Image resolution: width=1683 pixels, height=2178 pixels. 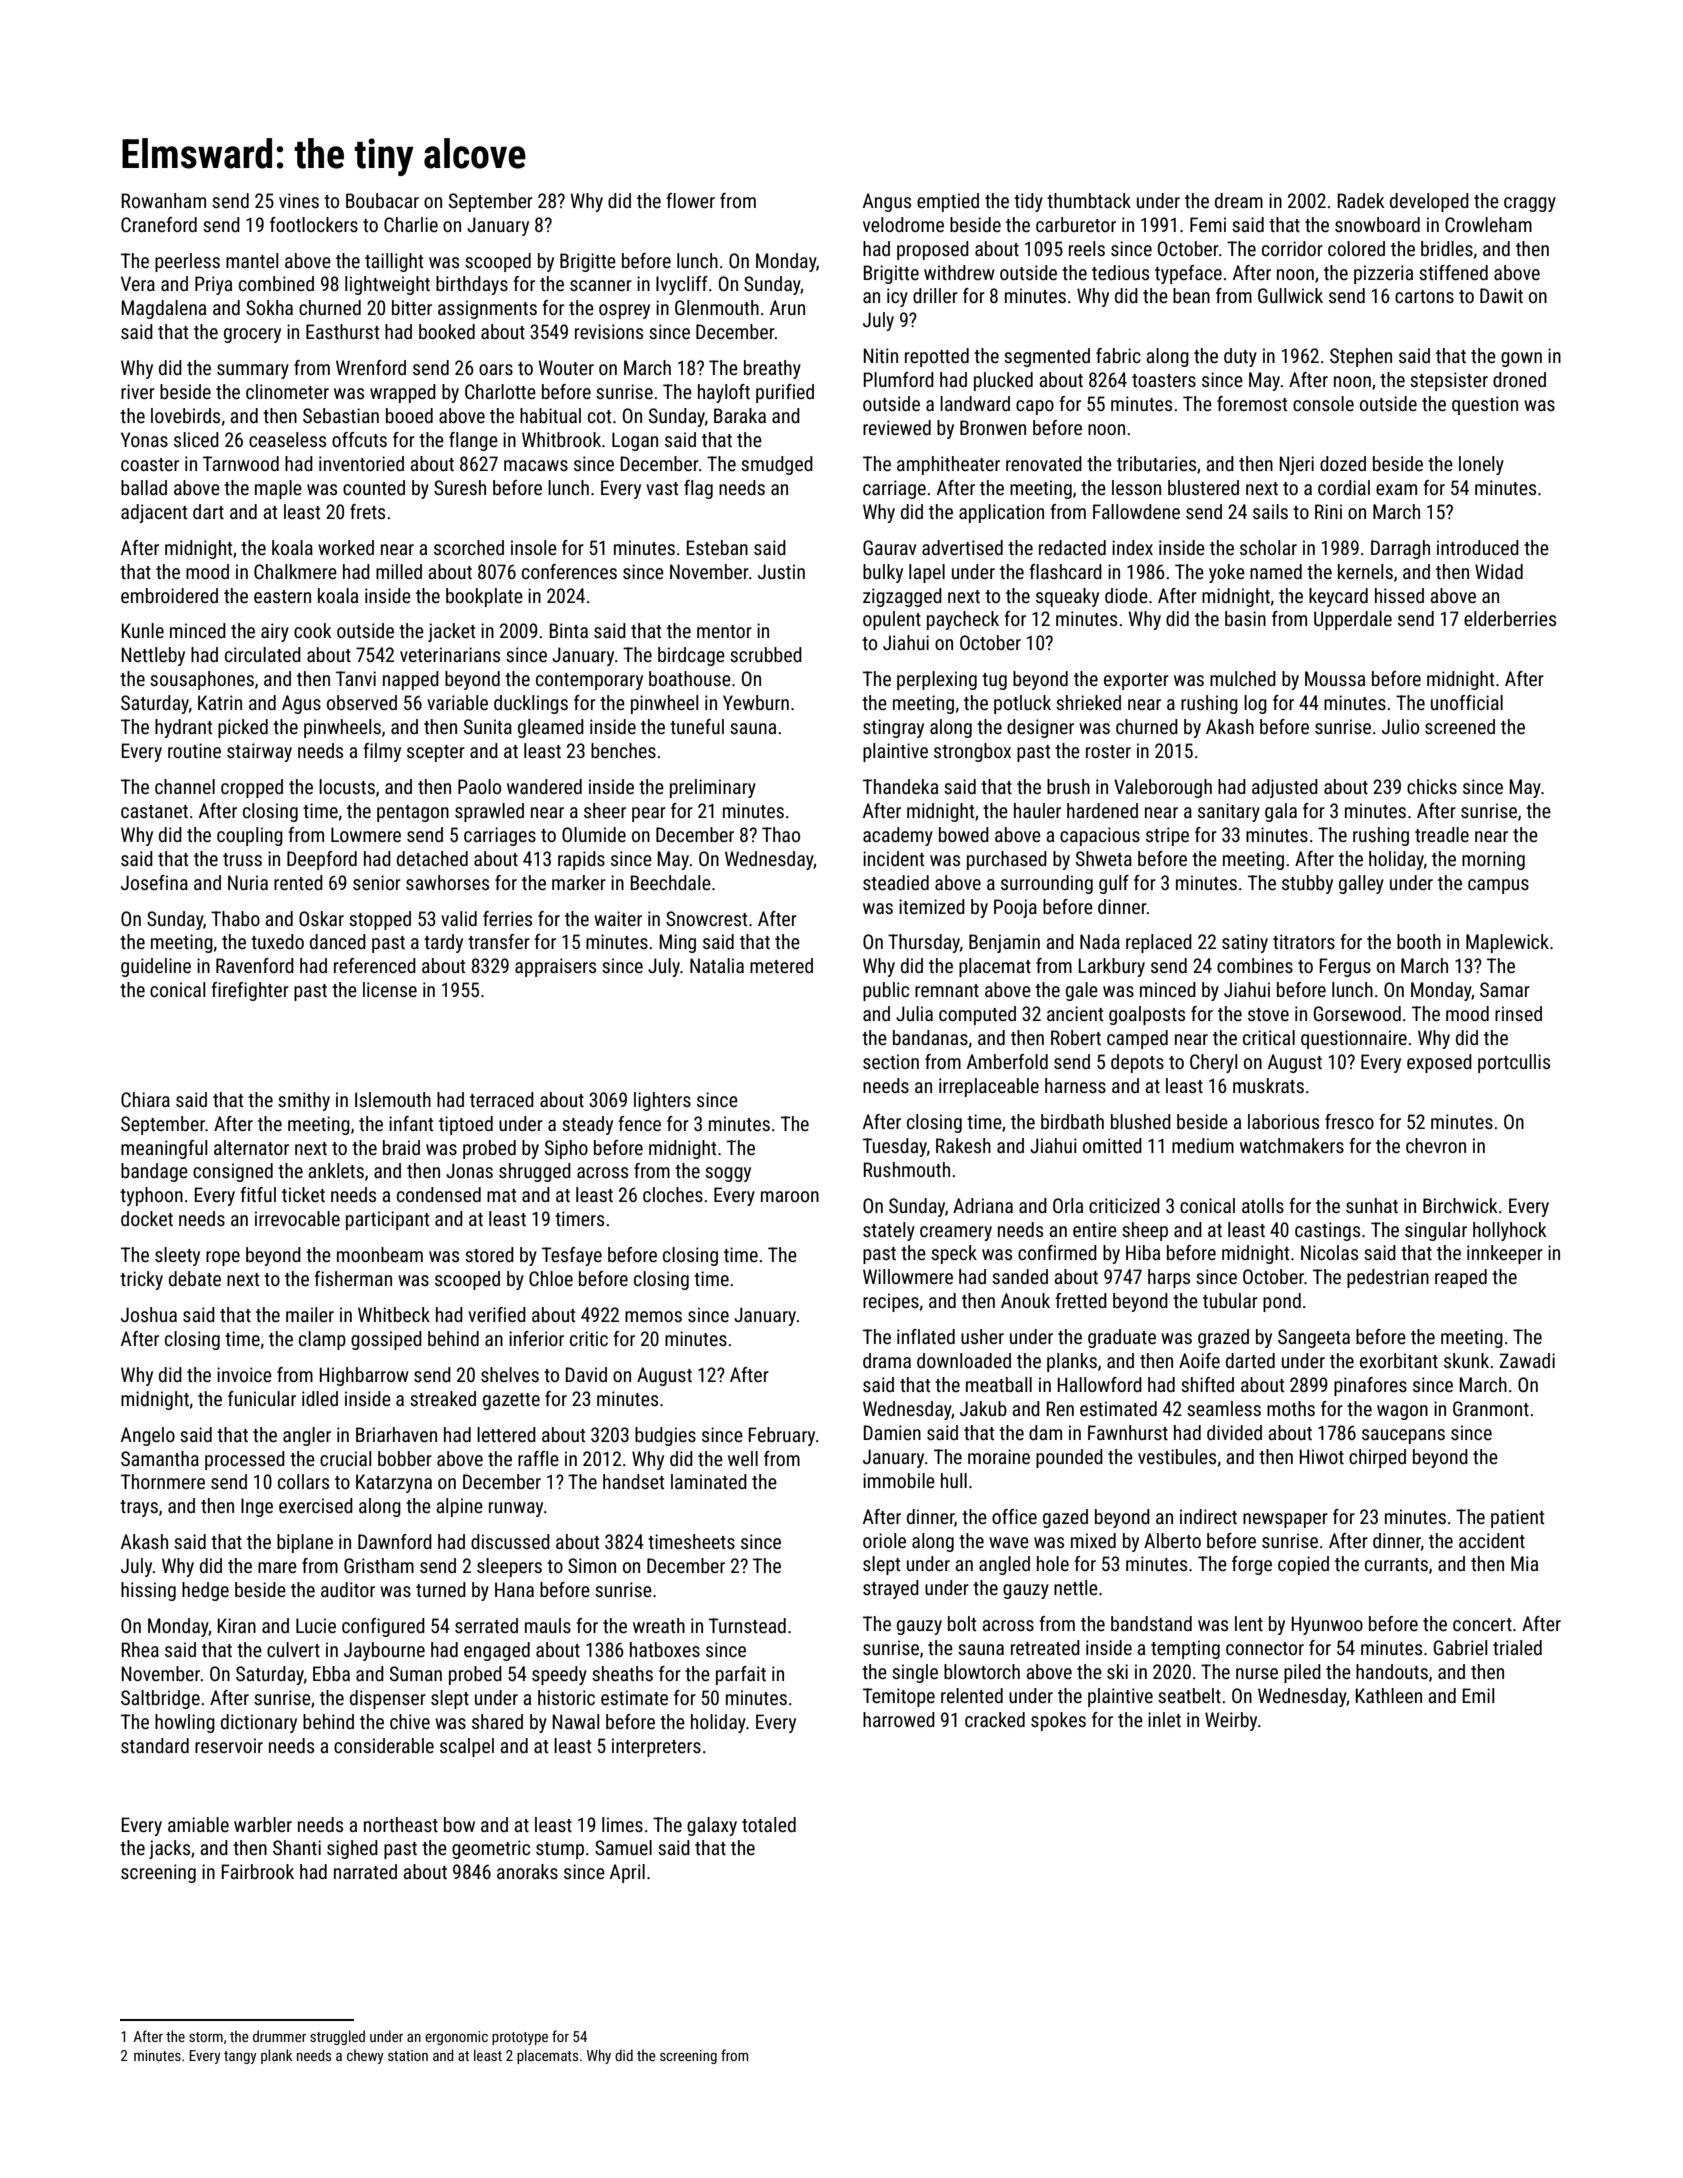 What do you see at coordinates (1361, 200) in the page?
I see `Radek` at bounding box center [1361, 200].
